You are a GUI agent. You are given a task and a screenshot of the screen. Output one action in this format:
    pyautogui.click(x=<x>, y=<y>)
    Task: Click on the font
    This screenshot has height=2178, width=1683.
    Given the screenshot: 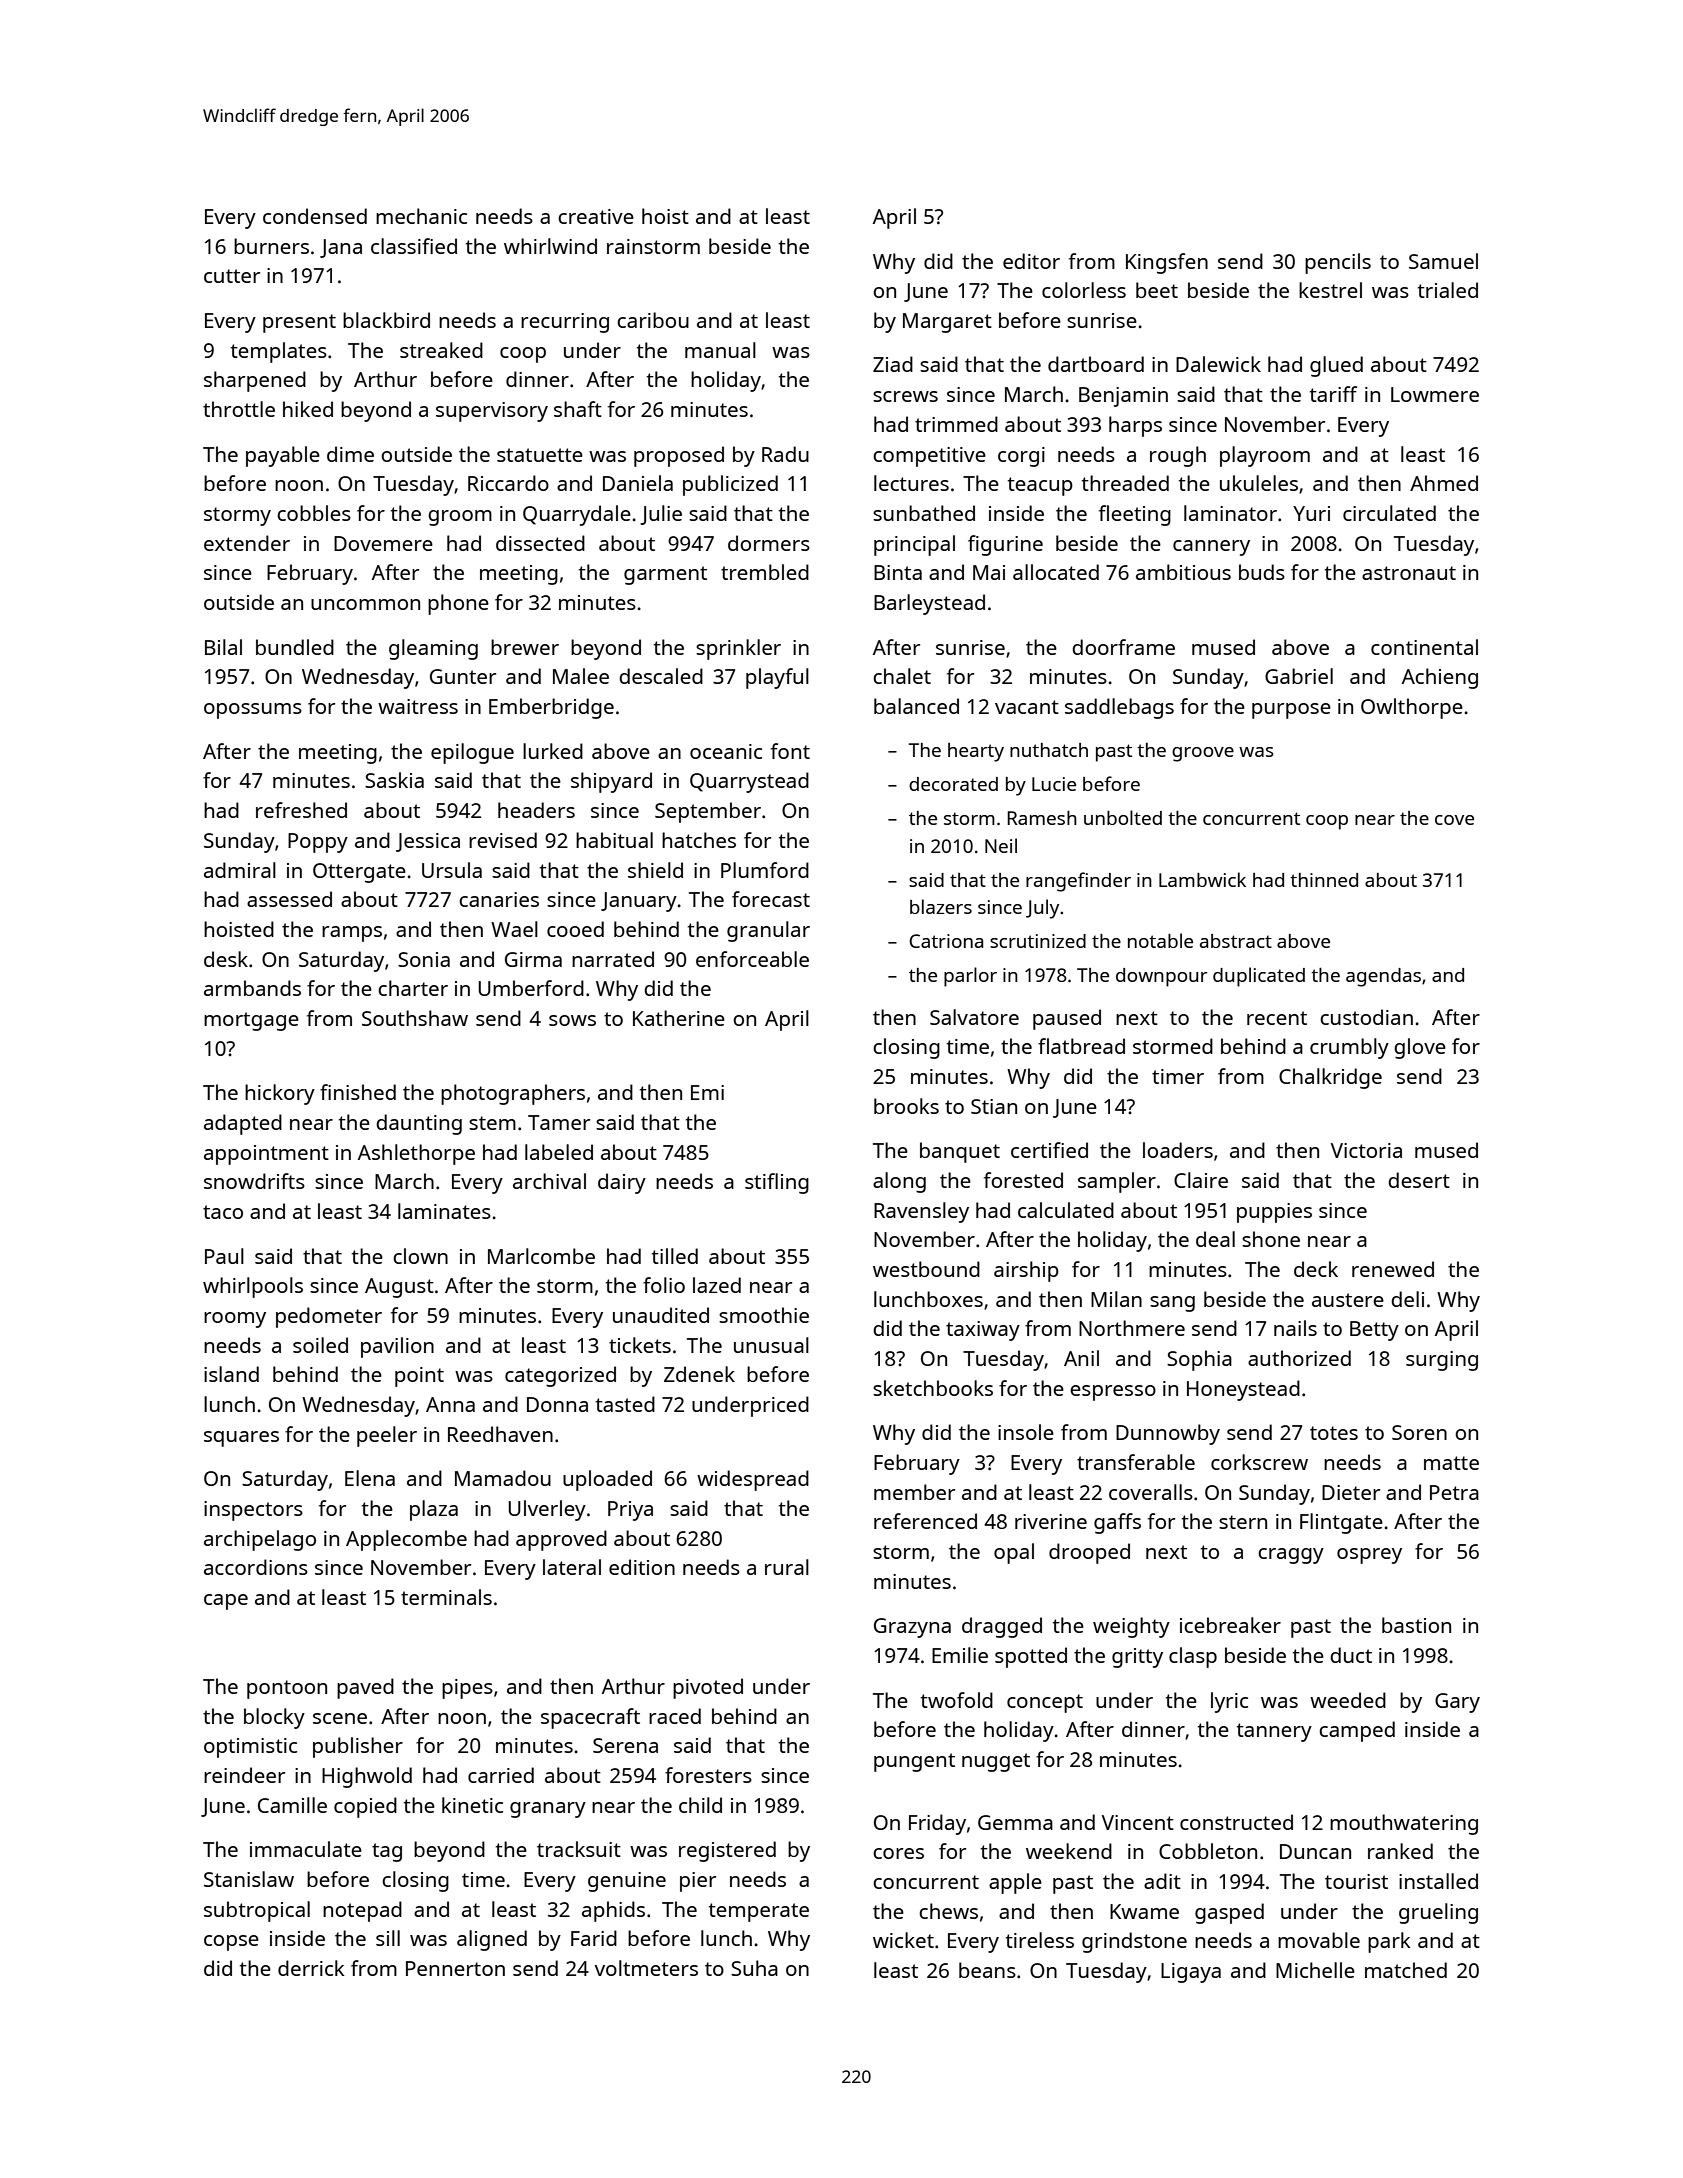 What is the action you would take?
    pyautogui.click(x=790, y=751)
